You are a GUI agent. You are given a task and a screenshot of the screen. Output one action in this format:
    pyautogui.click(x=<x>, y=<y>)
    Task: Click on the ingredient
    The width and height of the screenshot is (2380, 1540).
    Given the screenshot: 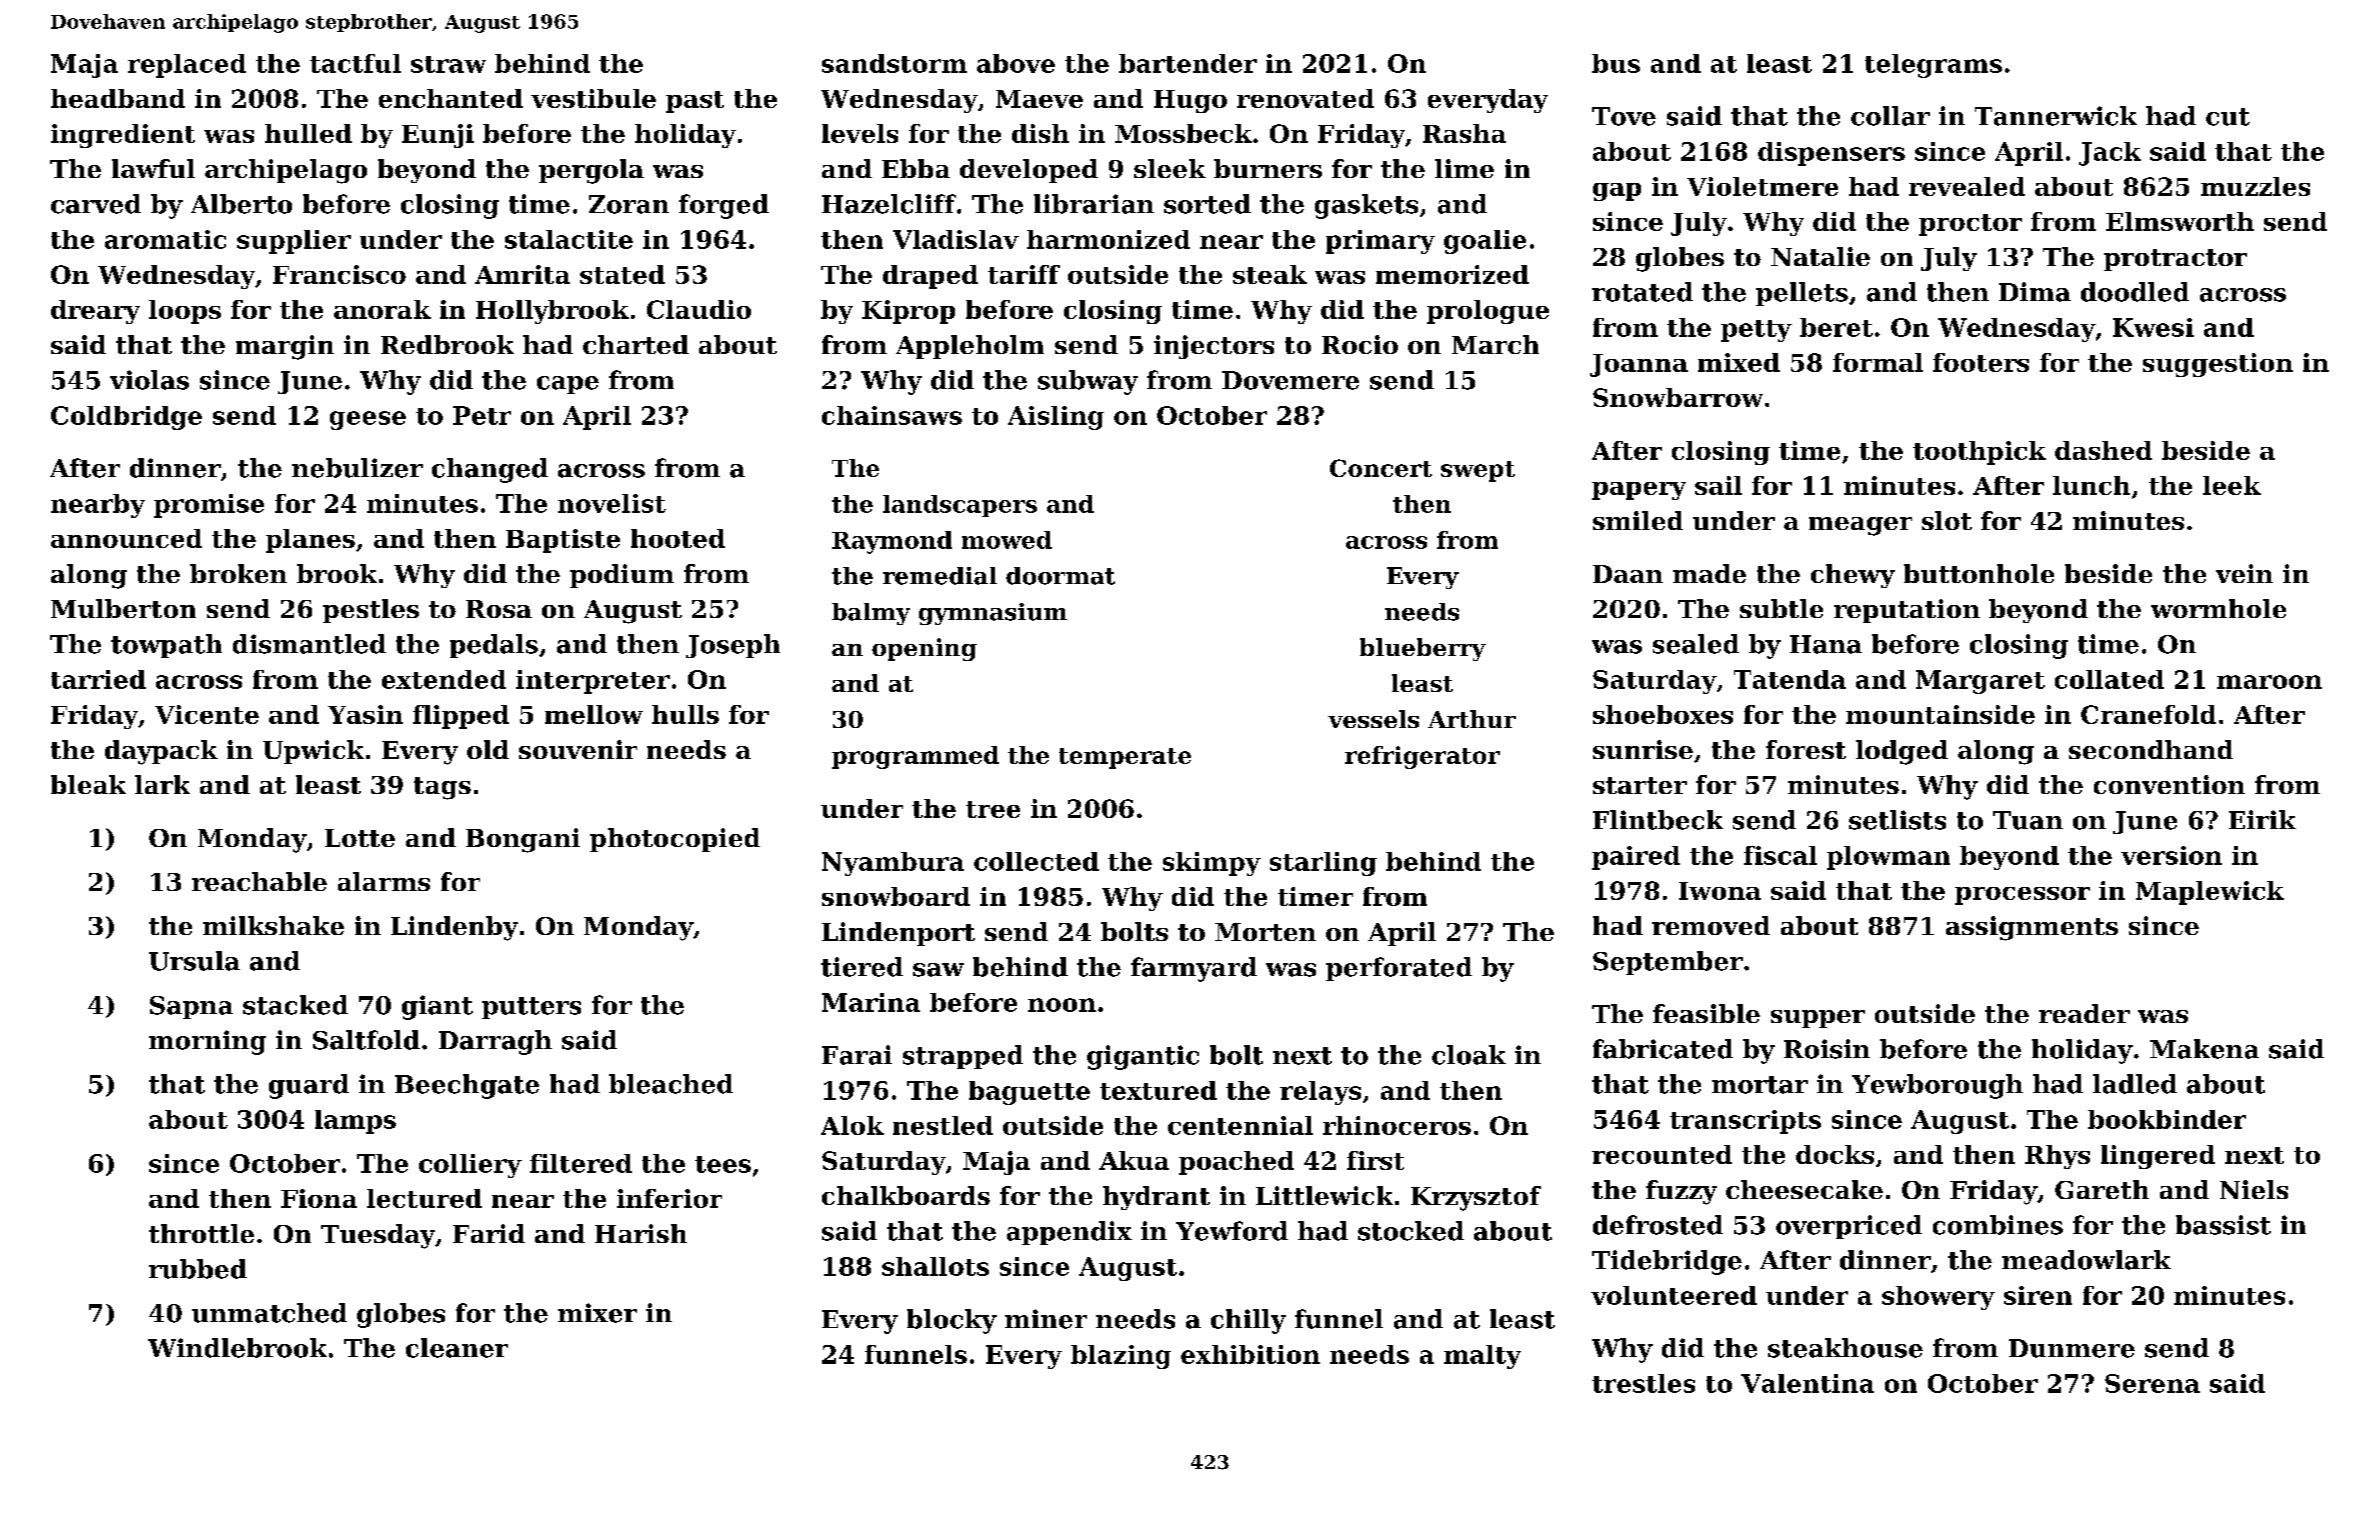 What is the action you would take?
    pyautogui.click(x=123, y=136)
